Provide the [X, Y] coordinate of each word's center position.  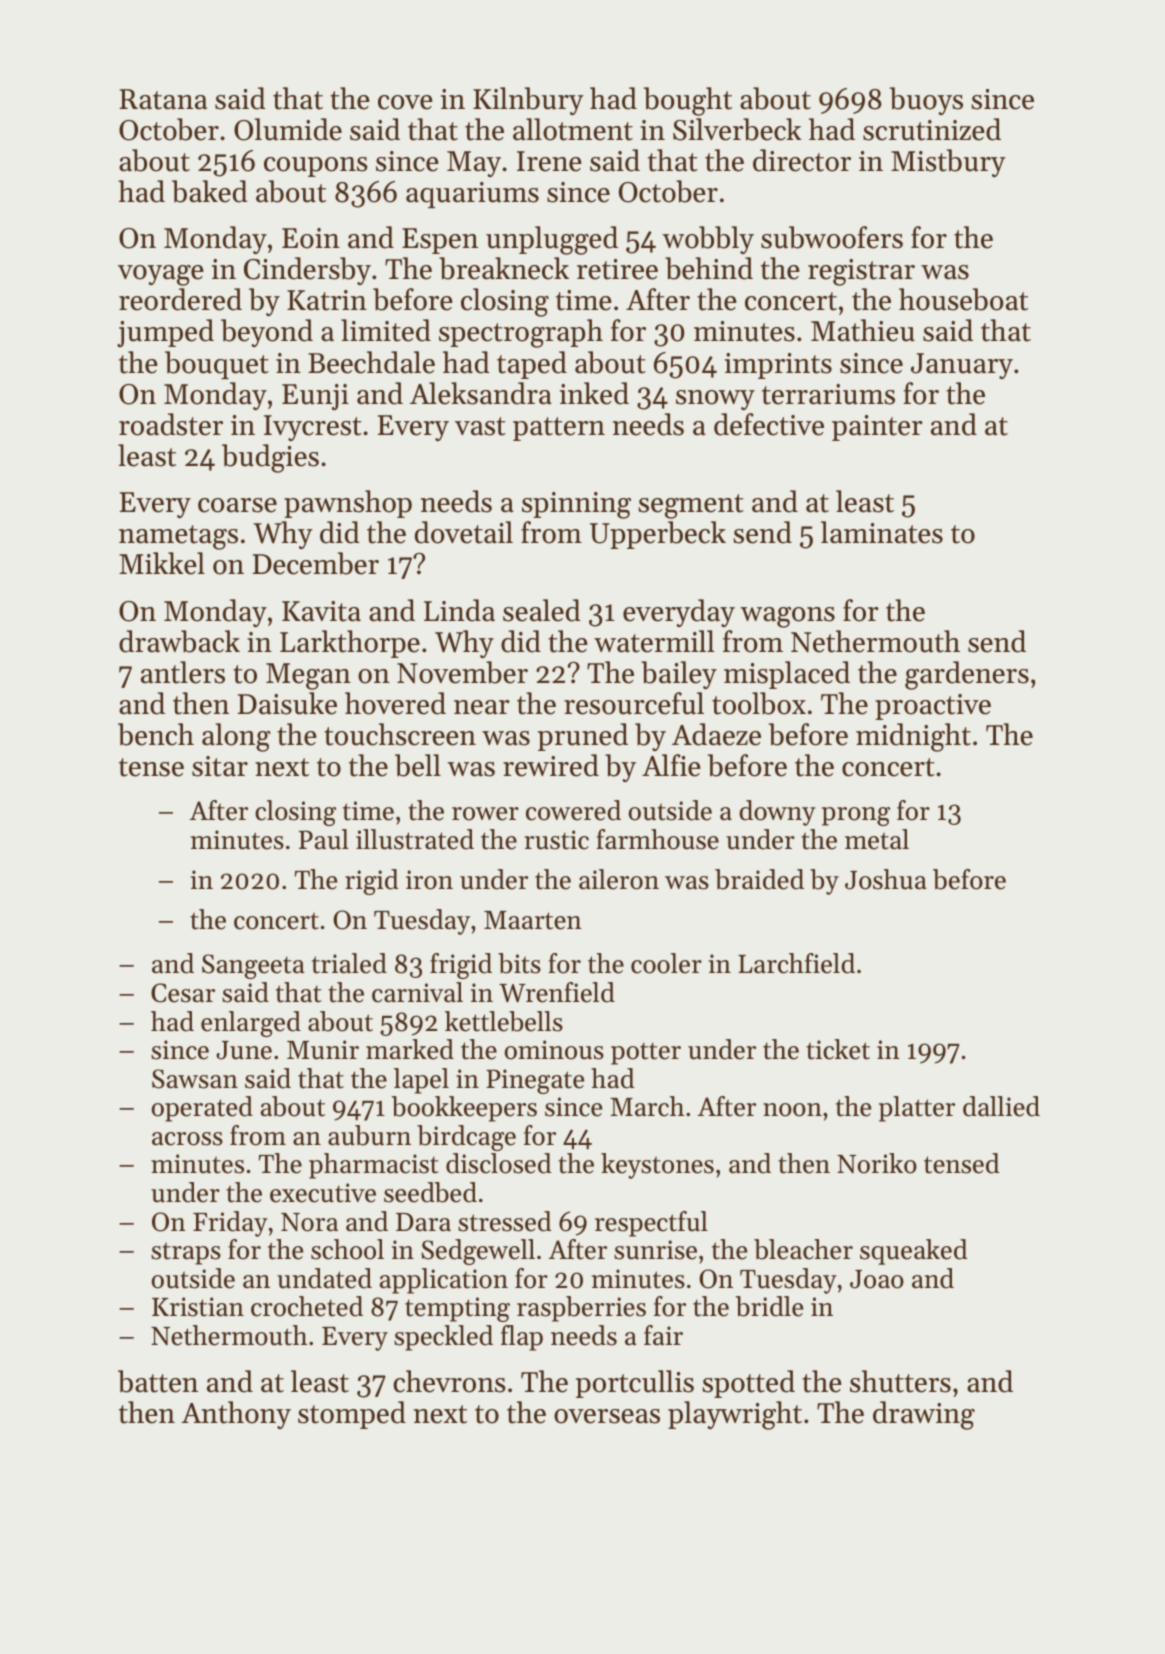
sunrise [655, 1250]
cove [405, 102]
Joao [877, 1279]
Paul [324, 839]
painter [877, 428]
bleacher [803, 1249]
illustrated [415, 839]
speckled [443, 1338]
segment [691, 506]
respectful [651, 1224]
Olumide [288, 129]
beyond [267, 333]
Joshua [886, 879]
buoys [926, 101]
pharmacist [374, 1166]
